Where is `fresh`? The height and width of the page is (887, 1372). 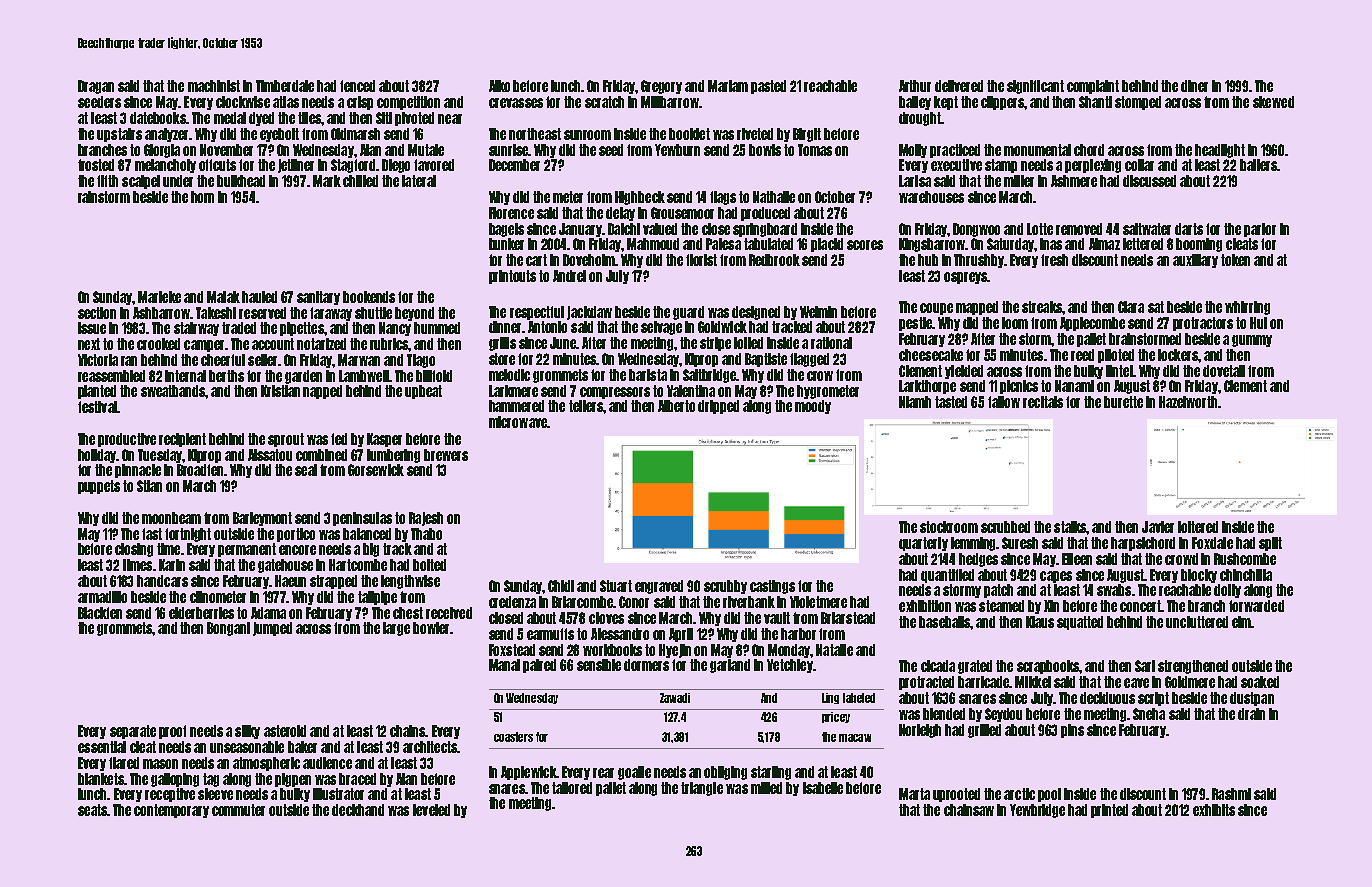 fresh is located at coordinates (1054, 260).
